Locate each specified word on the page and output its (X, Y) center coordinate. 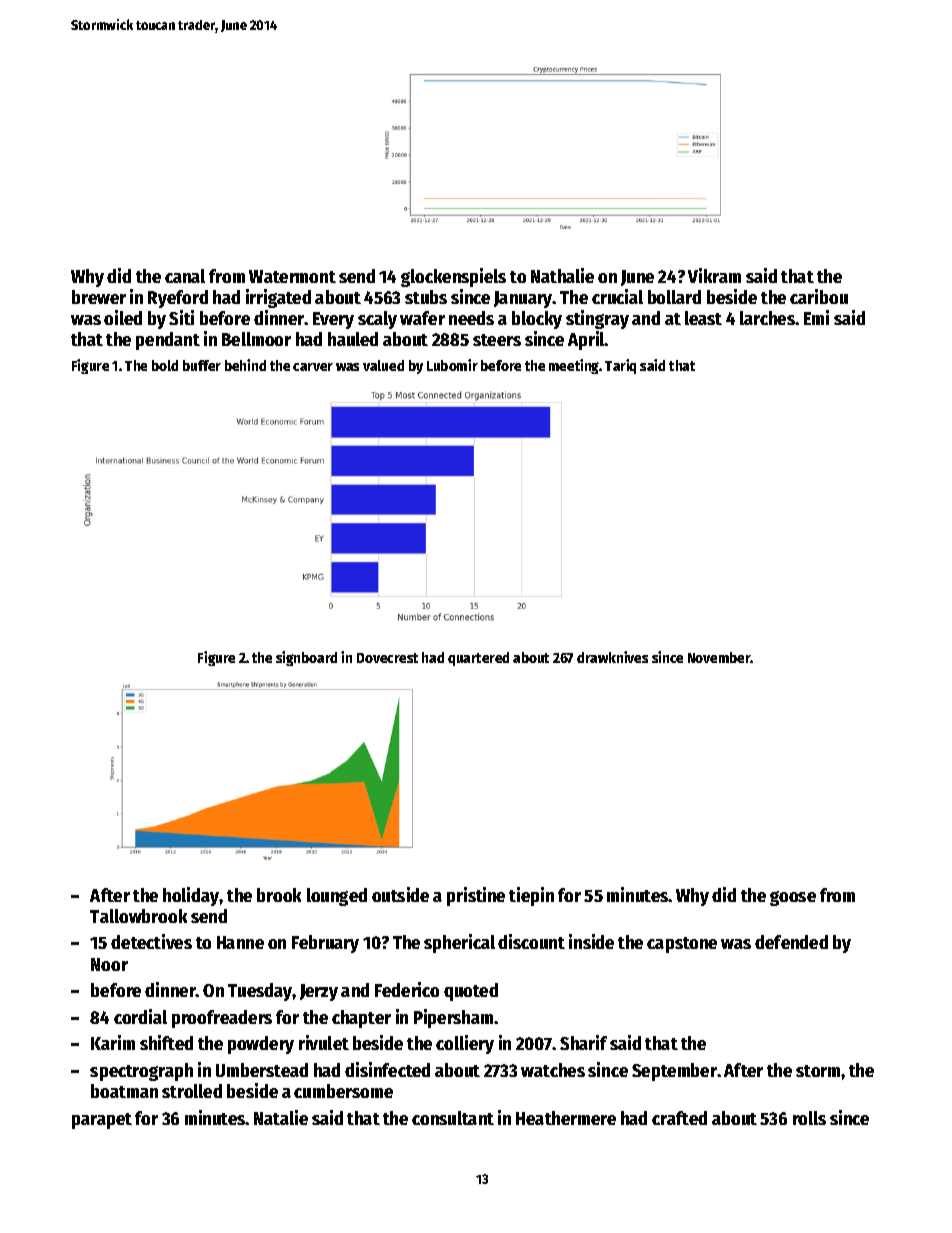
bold (165, 365)
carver (313, 367)
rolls (809, 1118)
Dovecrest (387, 658)
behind (245, 365)
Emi (816, 317)
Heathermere (566, 1118)
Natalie (281, 1117)
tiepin (531, 896)
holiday (191, 896)
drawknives (612, 657)
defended (791, 942)
